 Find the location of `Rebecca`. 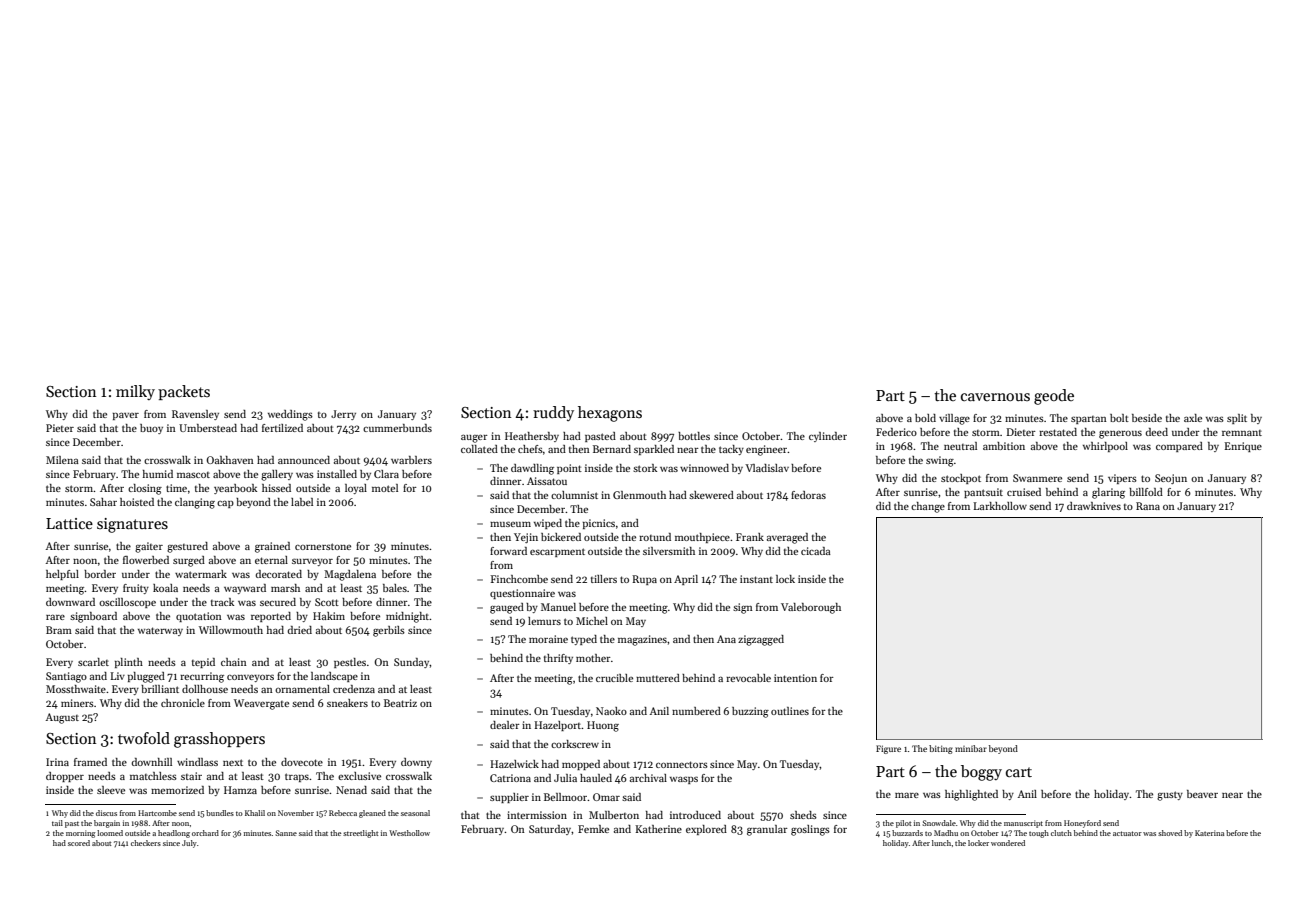

Rebecca is located at coordinates (343, 813).
